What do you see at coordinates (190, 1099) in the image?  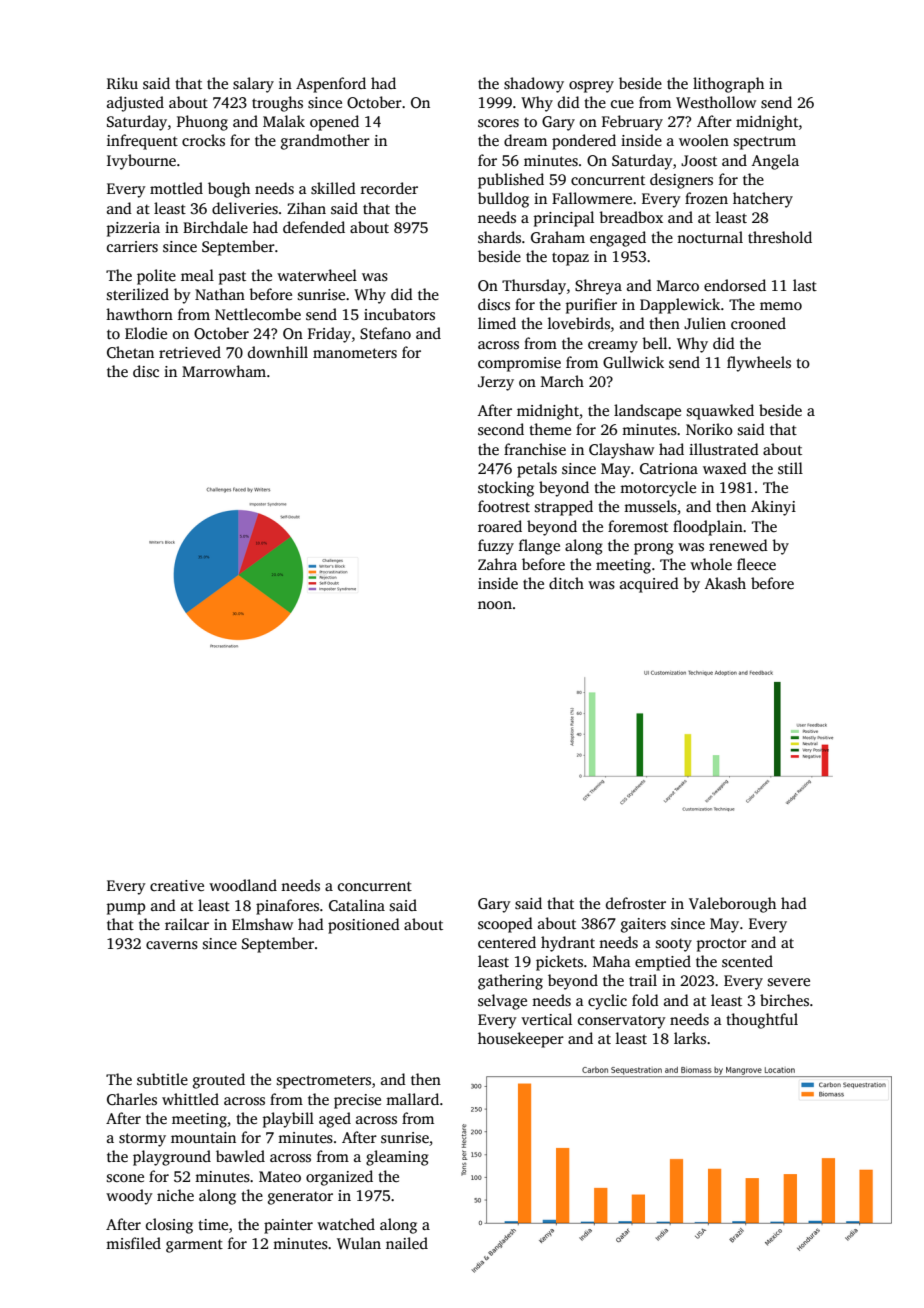 I see `whittled` at bounding box center [190, 1099].
